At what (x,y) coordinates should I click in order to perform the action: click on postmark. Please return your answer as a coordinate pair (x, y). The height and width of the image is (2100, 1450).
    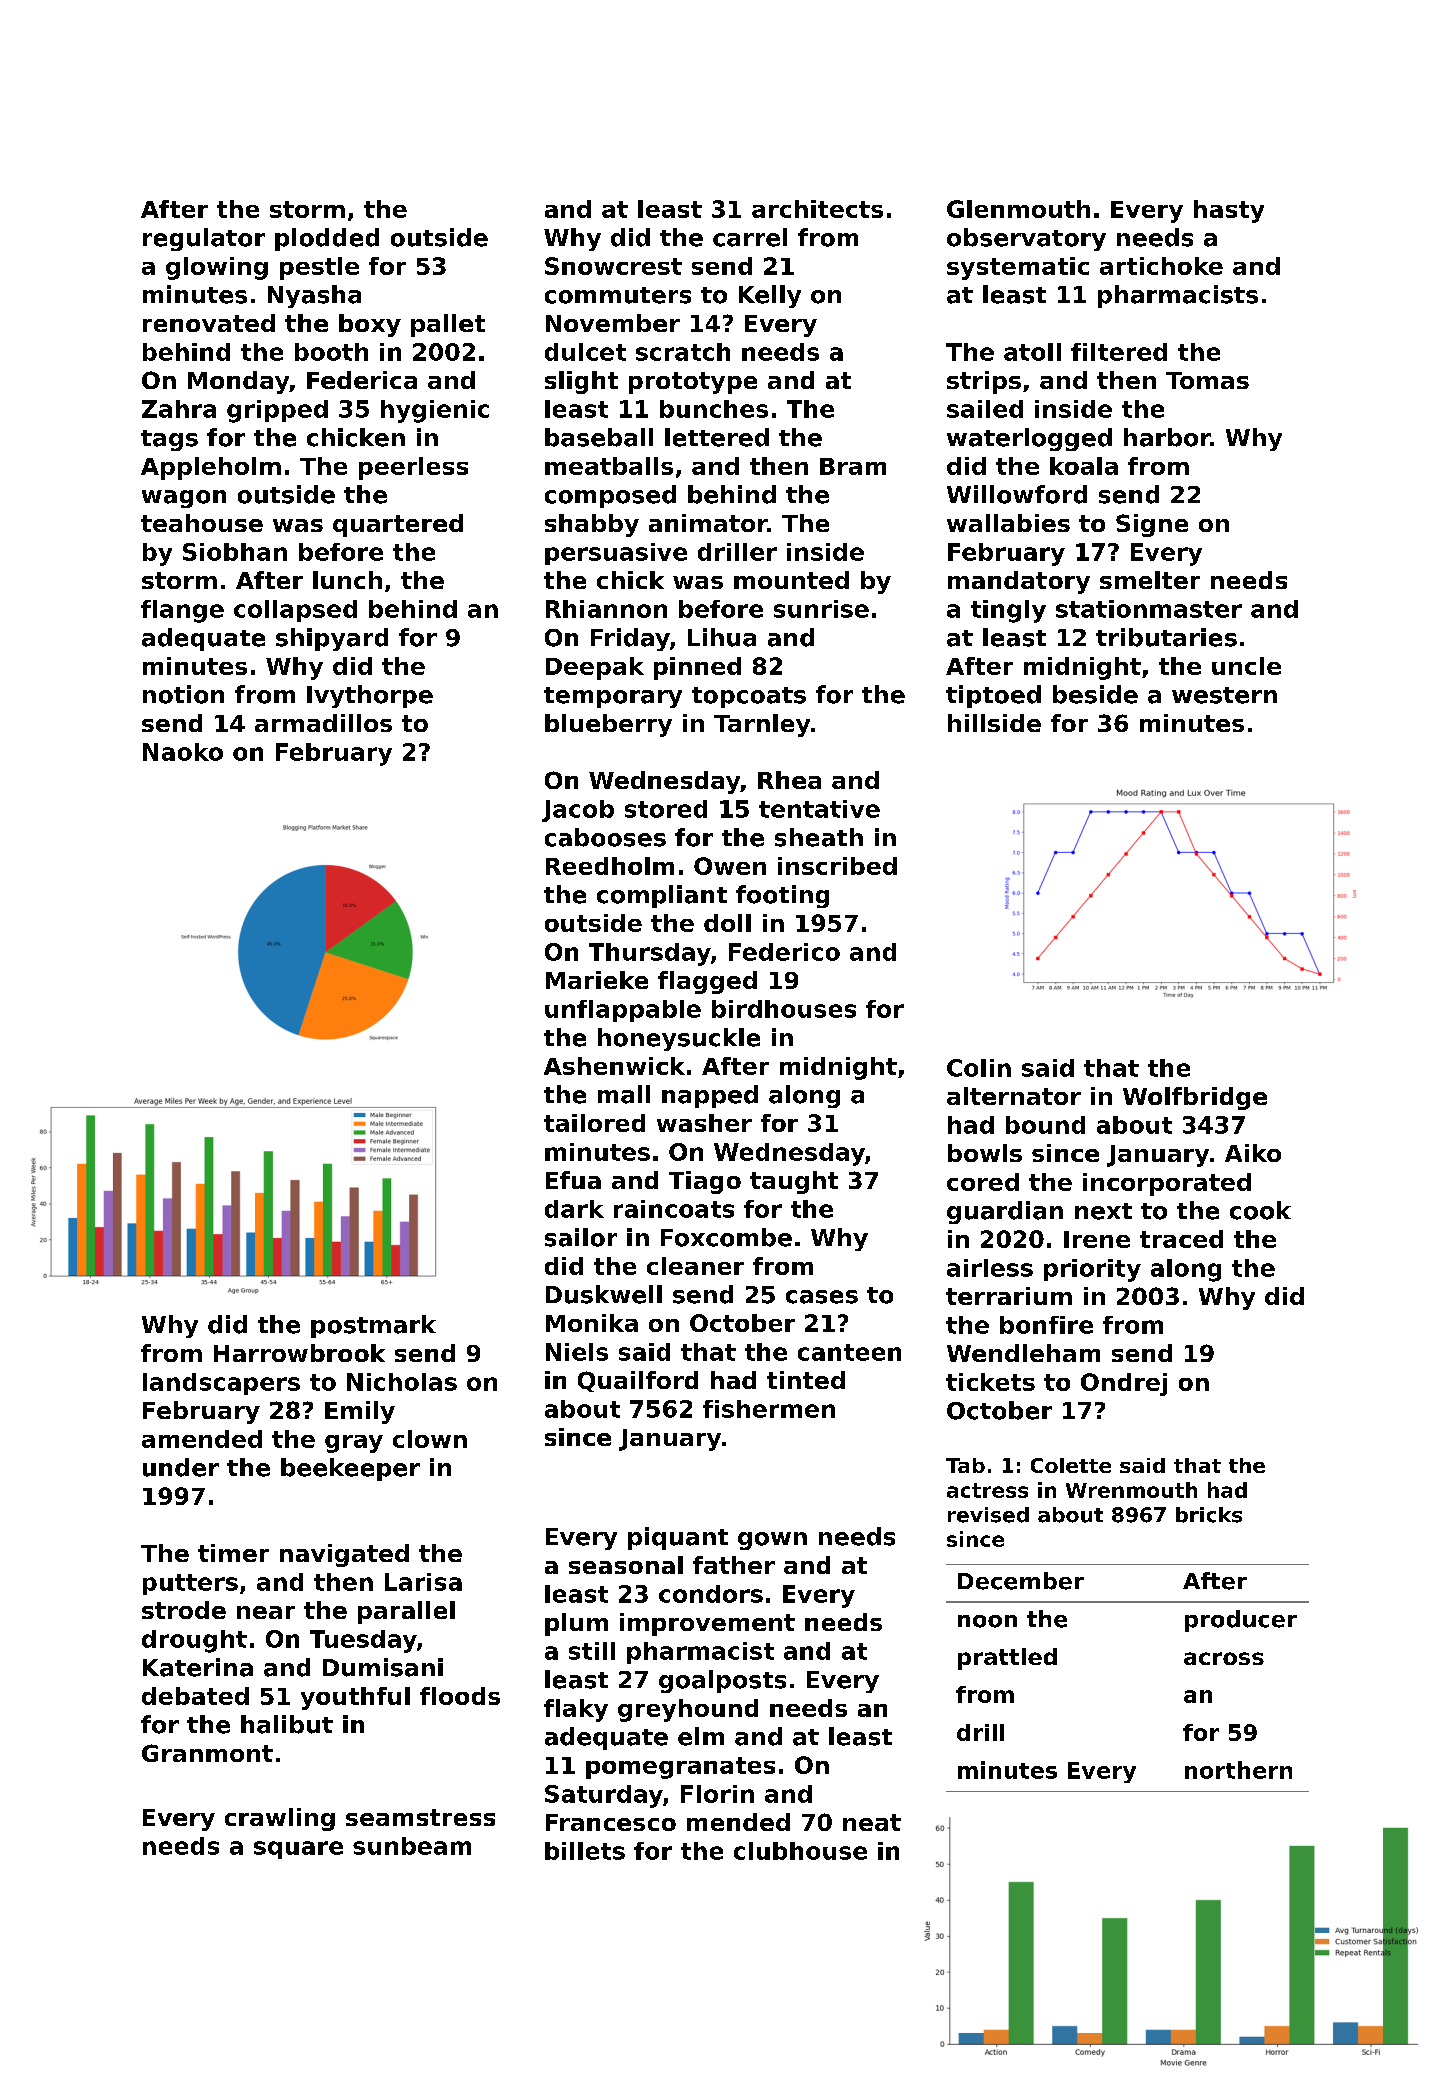
    Looking at the image, I should click on (373, 1326).
